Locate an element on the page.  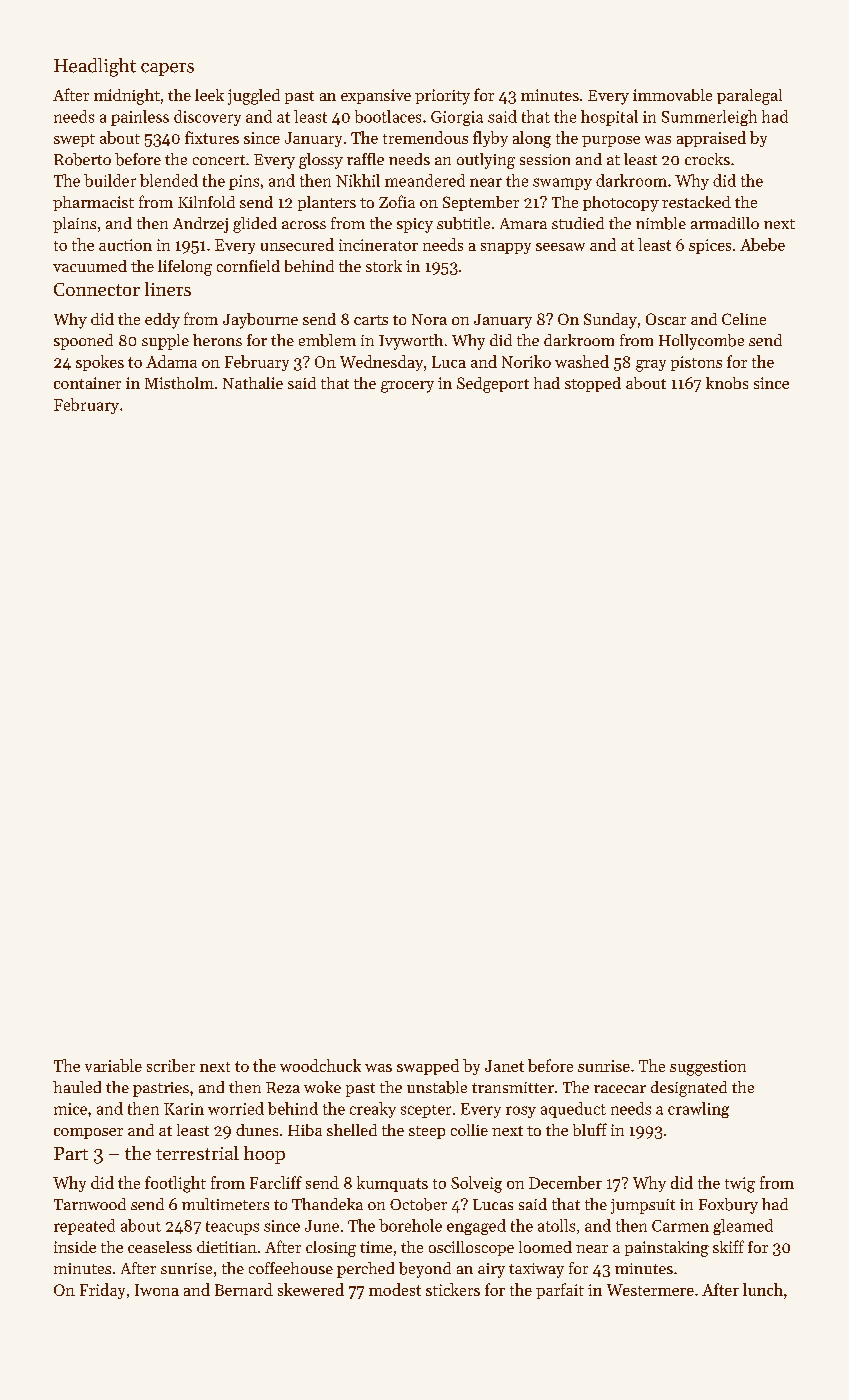
suggestion is located at coordinates (708, 1068).
